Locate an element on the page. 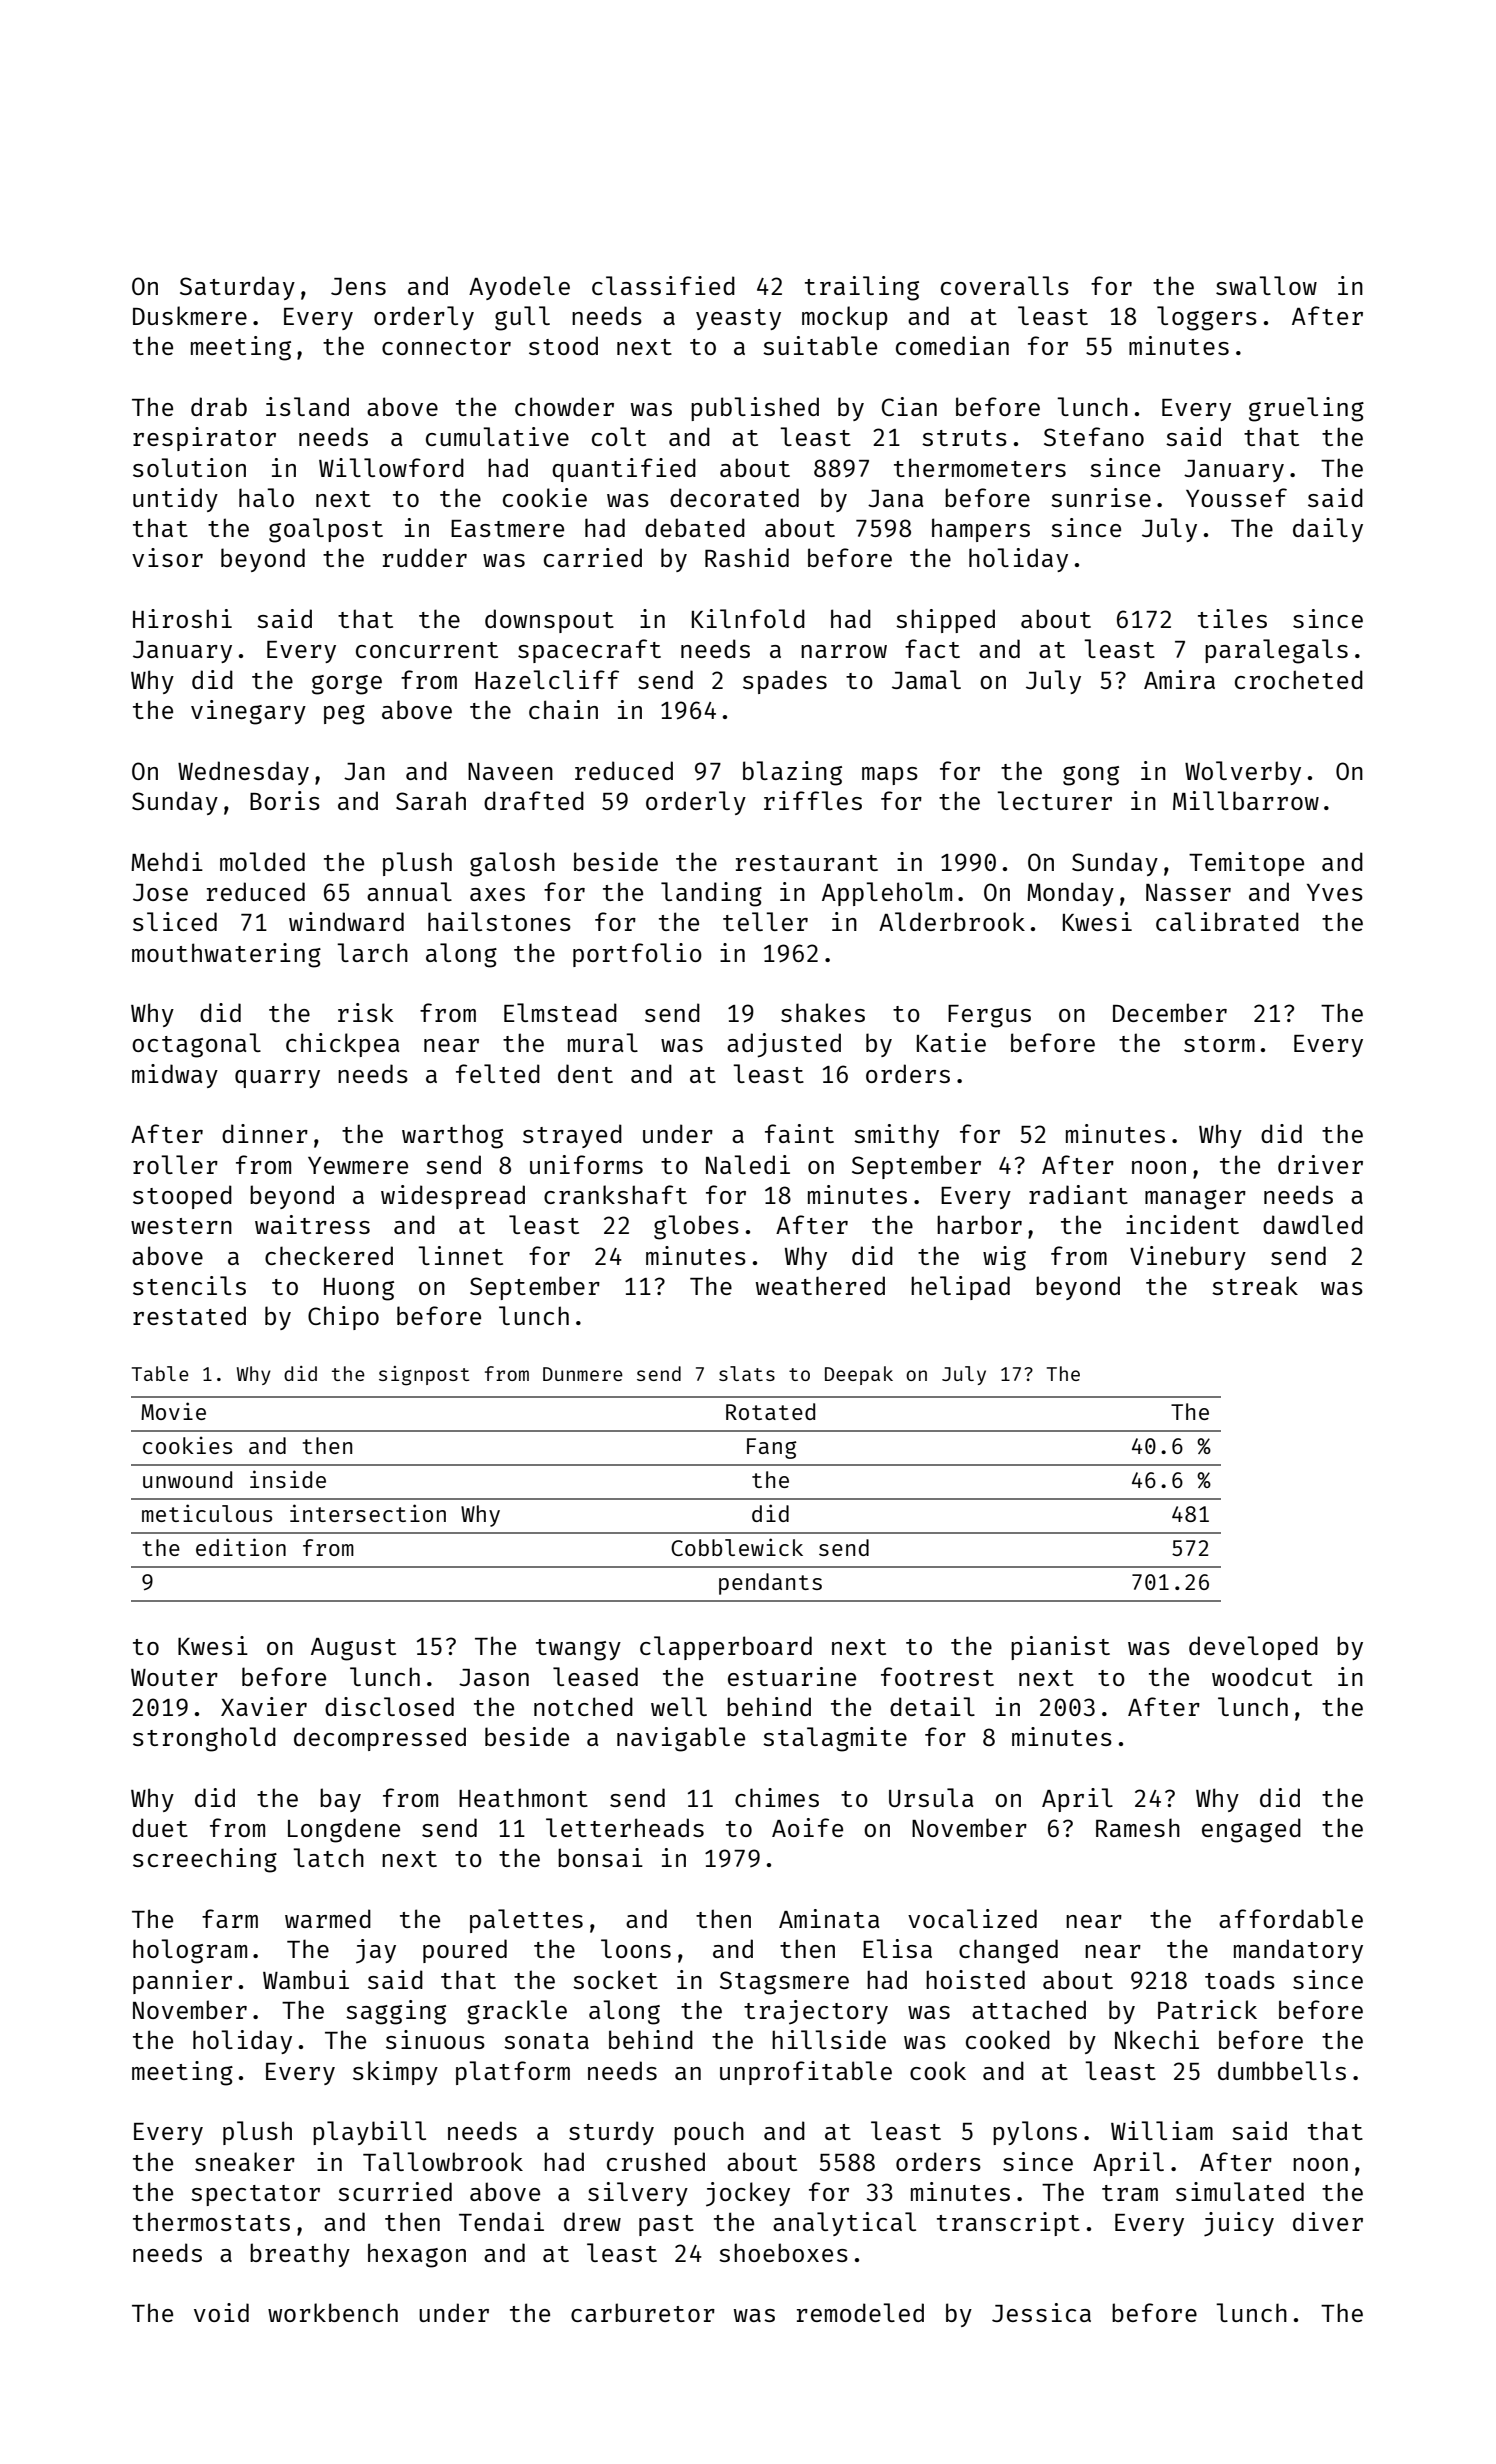 The image size is (1496, 2464). Saturday is located at coordinates (237, 288).
